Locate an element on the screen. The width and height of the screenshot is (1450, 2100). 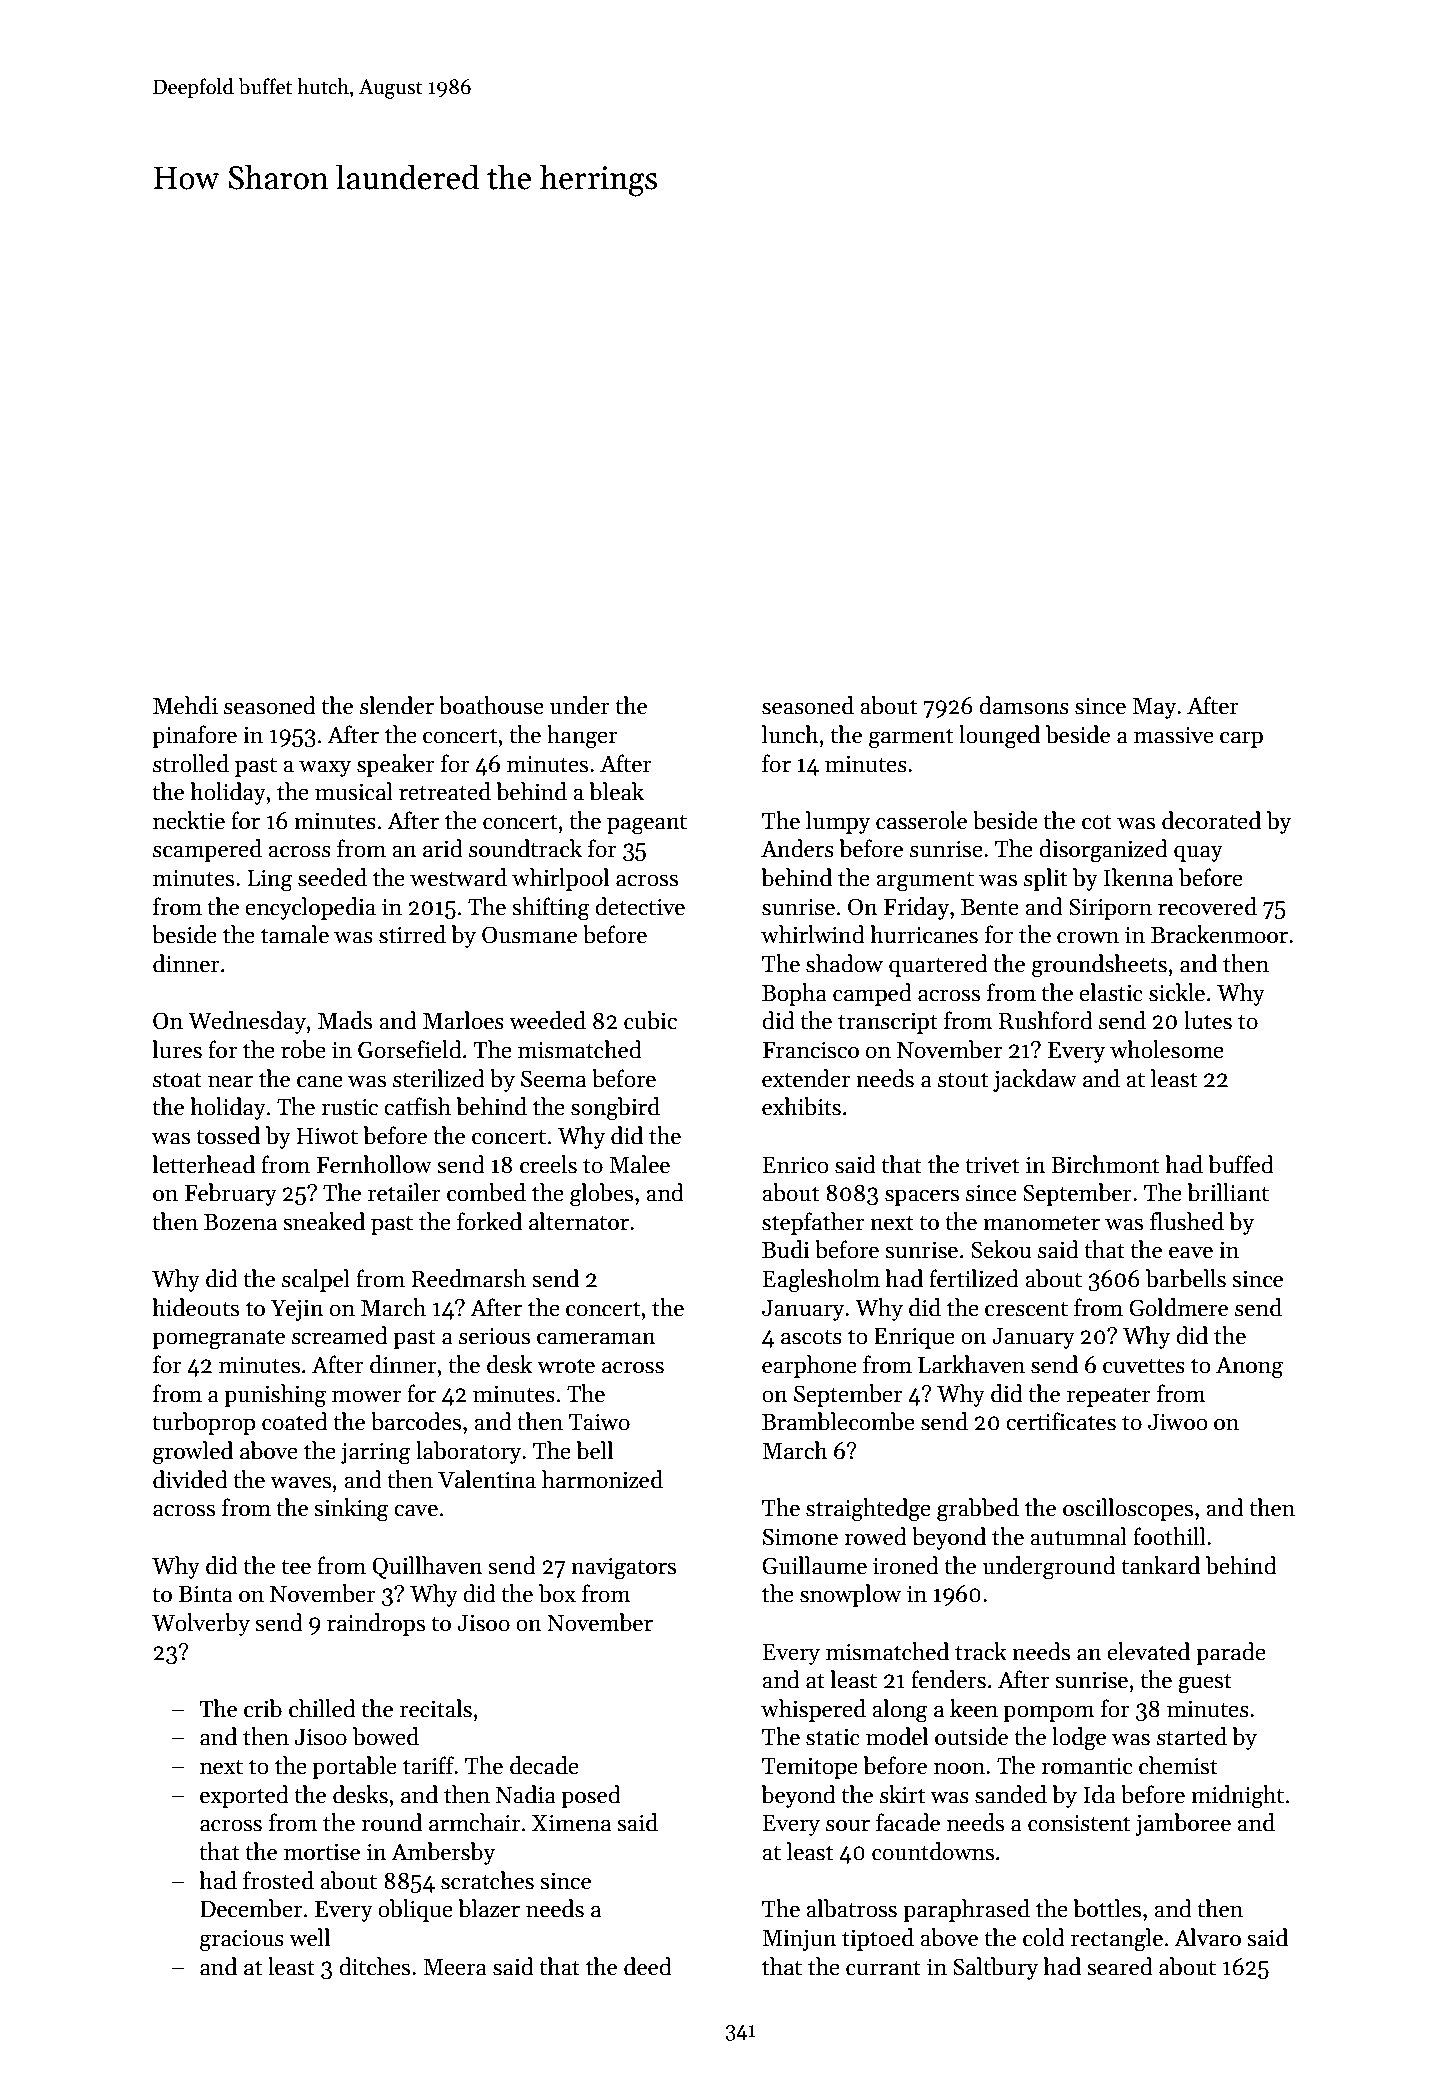
recovered is located at coordinates (1207, 906).
